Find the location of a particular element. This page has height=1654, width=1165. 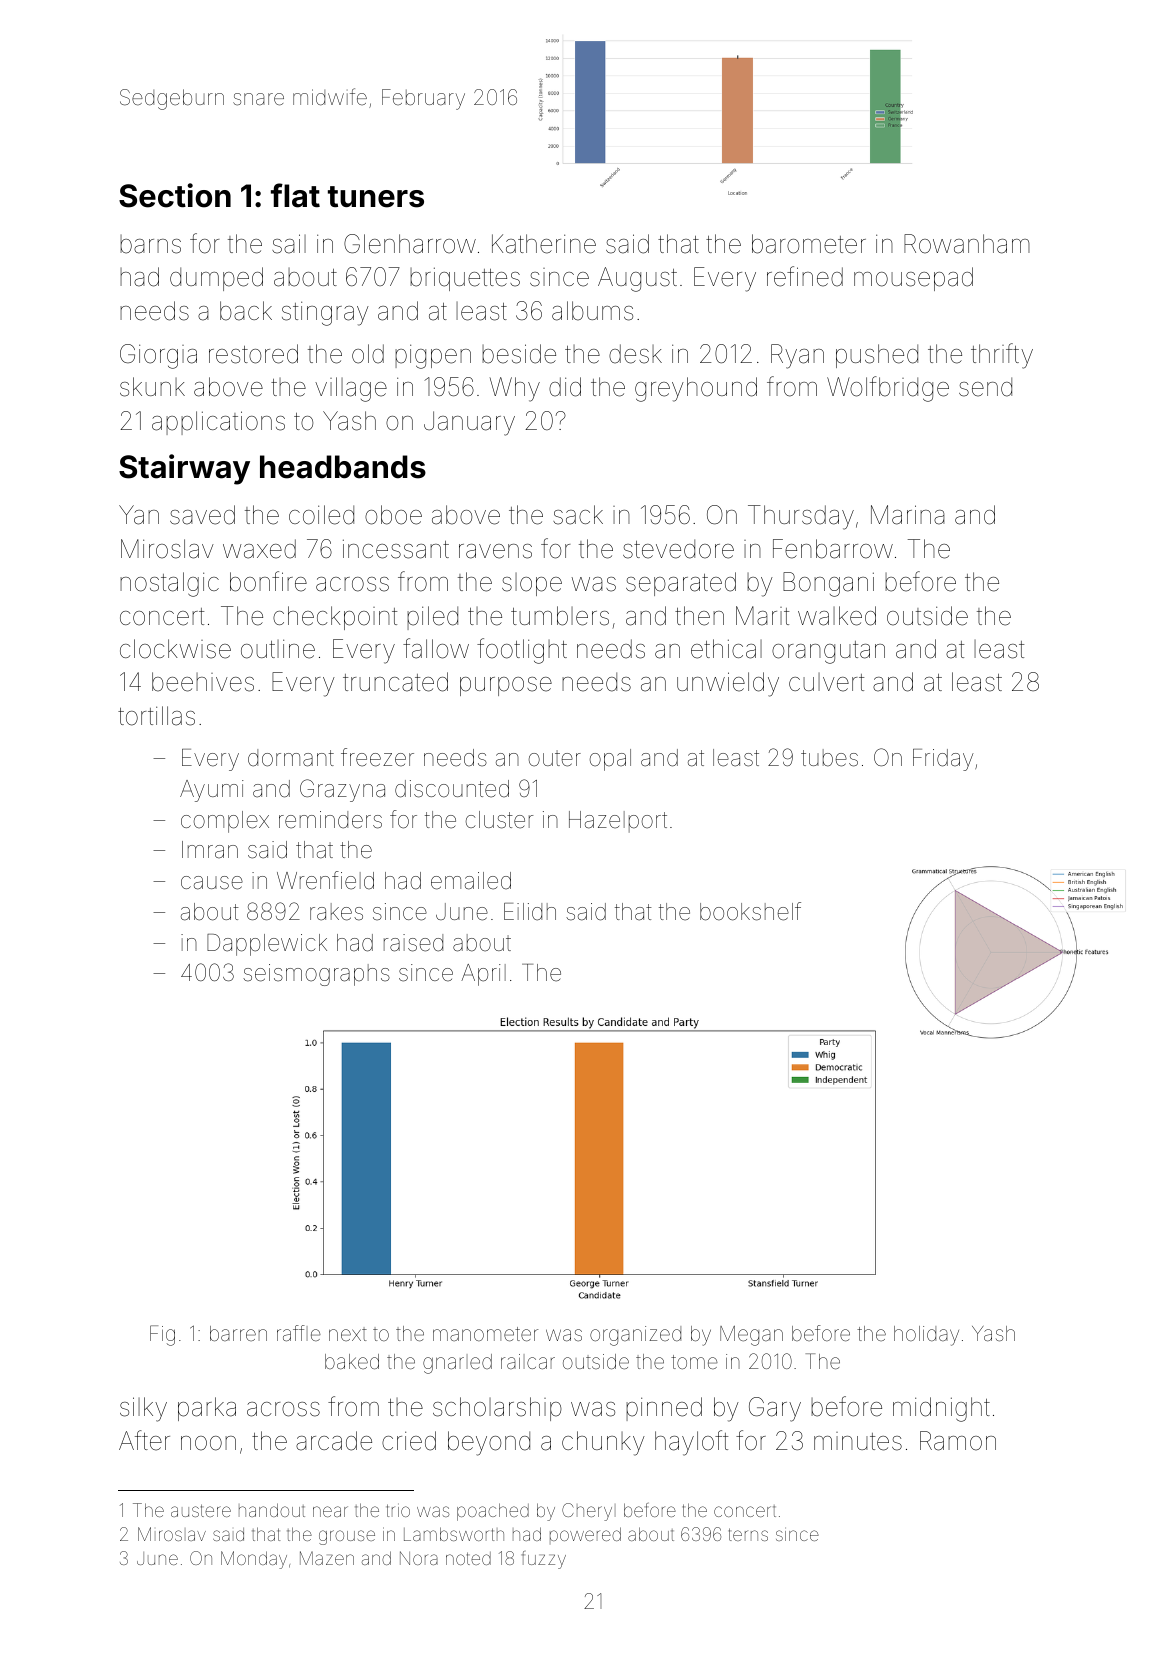

outline is located at coordinates (278, 649).
